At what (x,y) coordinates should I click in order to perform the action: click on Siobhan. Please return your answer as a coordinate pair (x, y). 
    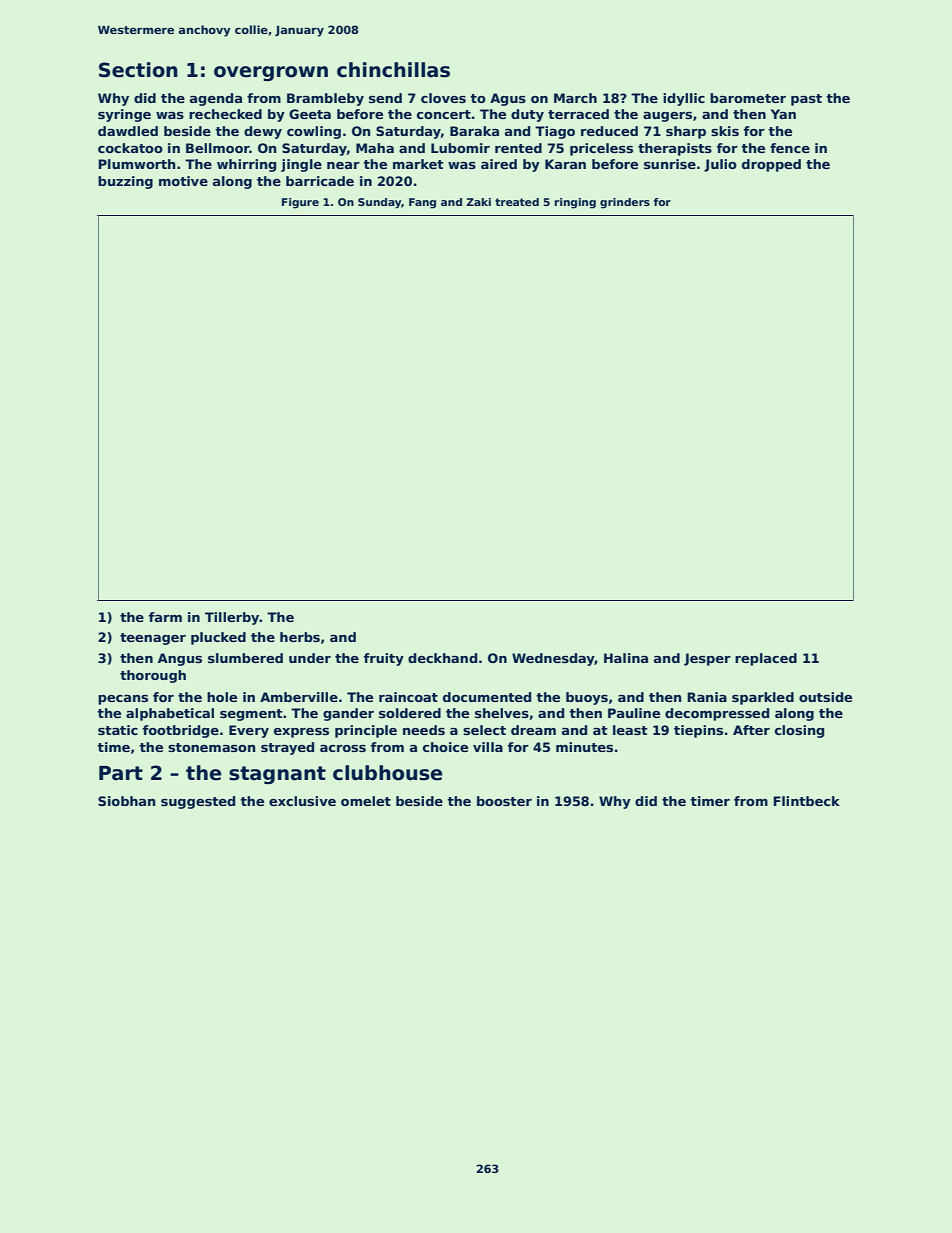
    Looking at the image, I should click on (126, 801).
